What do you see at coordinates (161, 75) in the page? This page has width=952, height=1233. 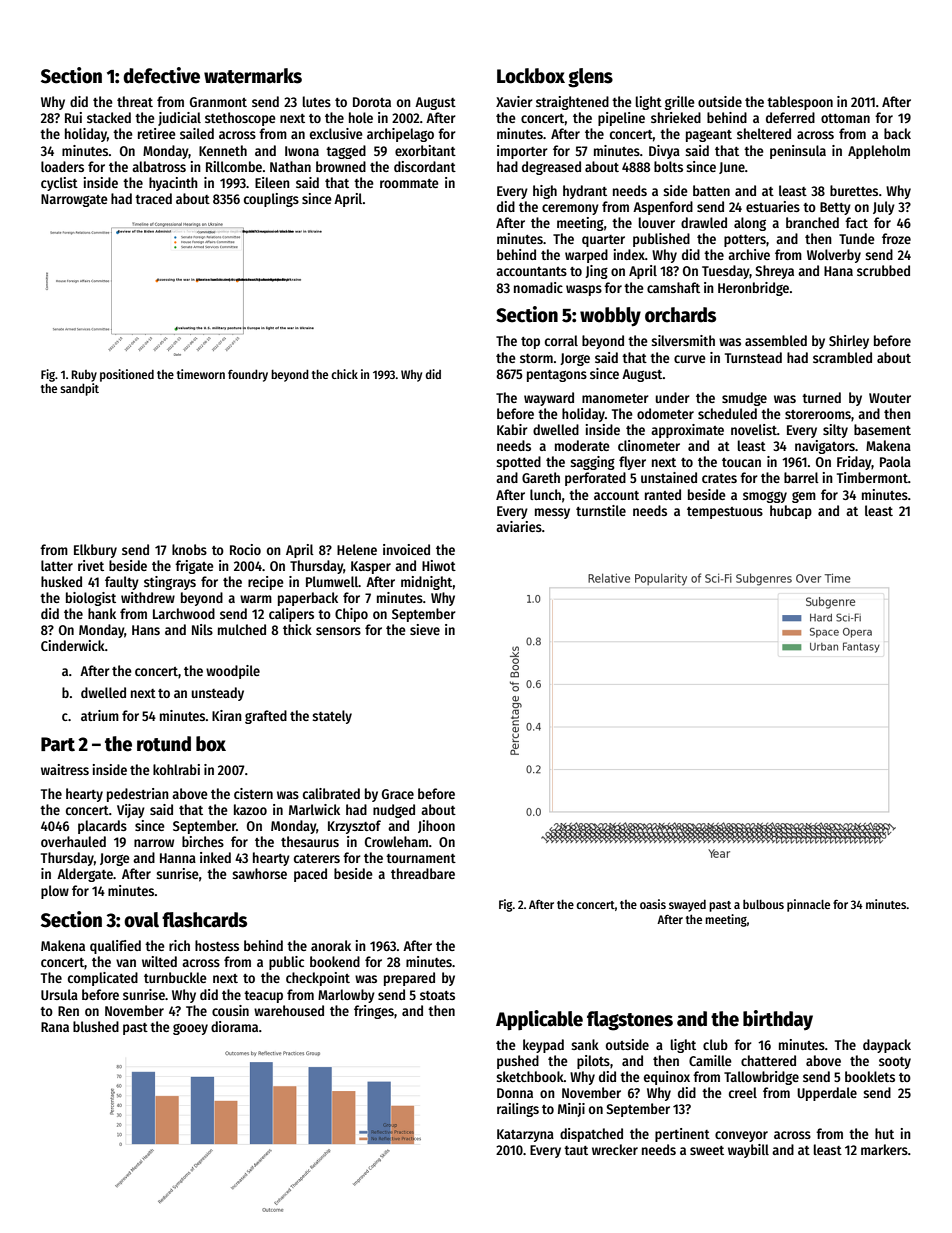 I see `defective` at bounding box center [161, 75].
